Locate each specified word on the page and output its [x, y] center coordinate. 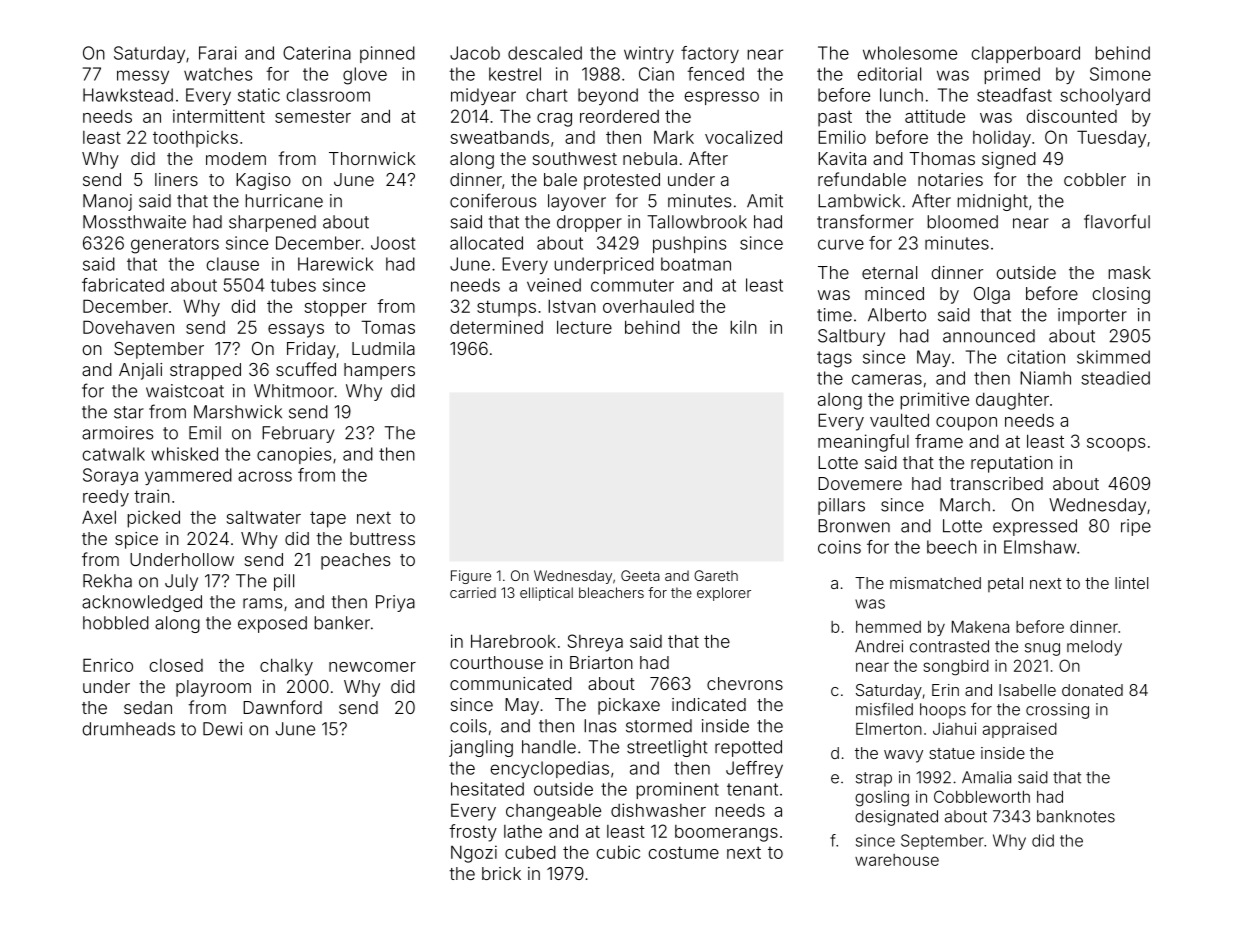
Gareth [716, 575]
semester [313, 116]
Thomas [942, 158]
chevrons [745, 683]
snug [1042, 649]
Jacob [475, 53]
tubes [293, 285]
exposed [272, 624]
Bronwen [854, 526]
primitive [934, 401]
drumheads [128, 729]
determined [496, 327]
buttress [382, 538]
